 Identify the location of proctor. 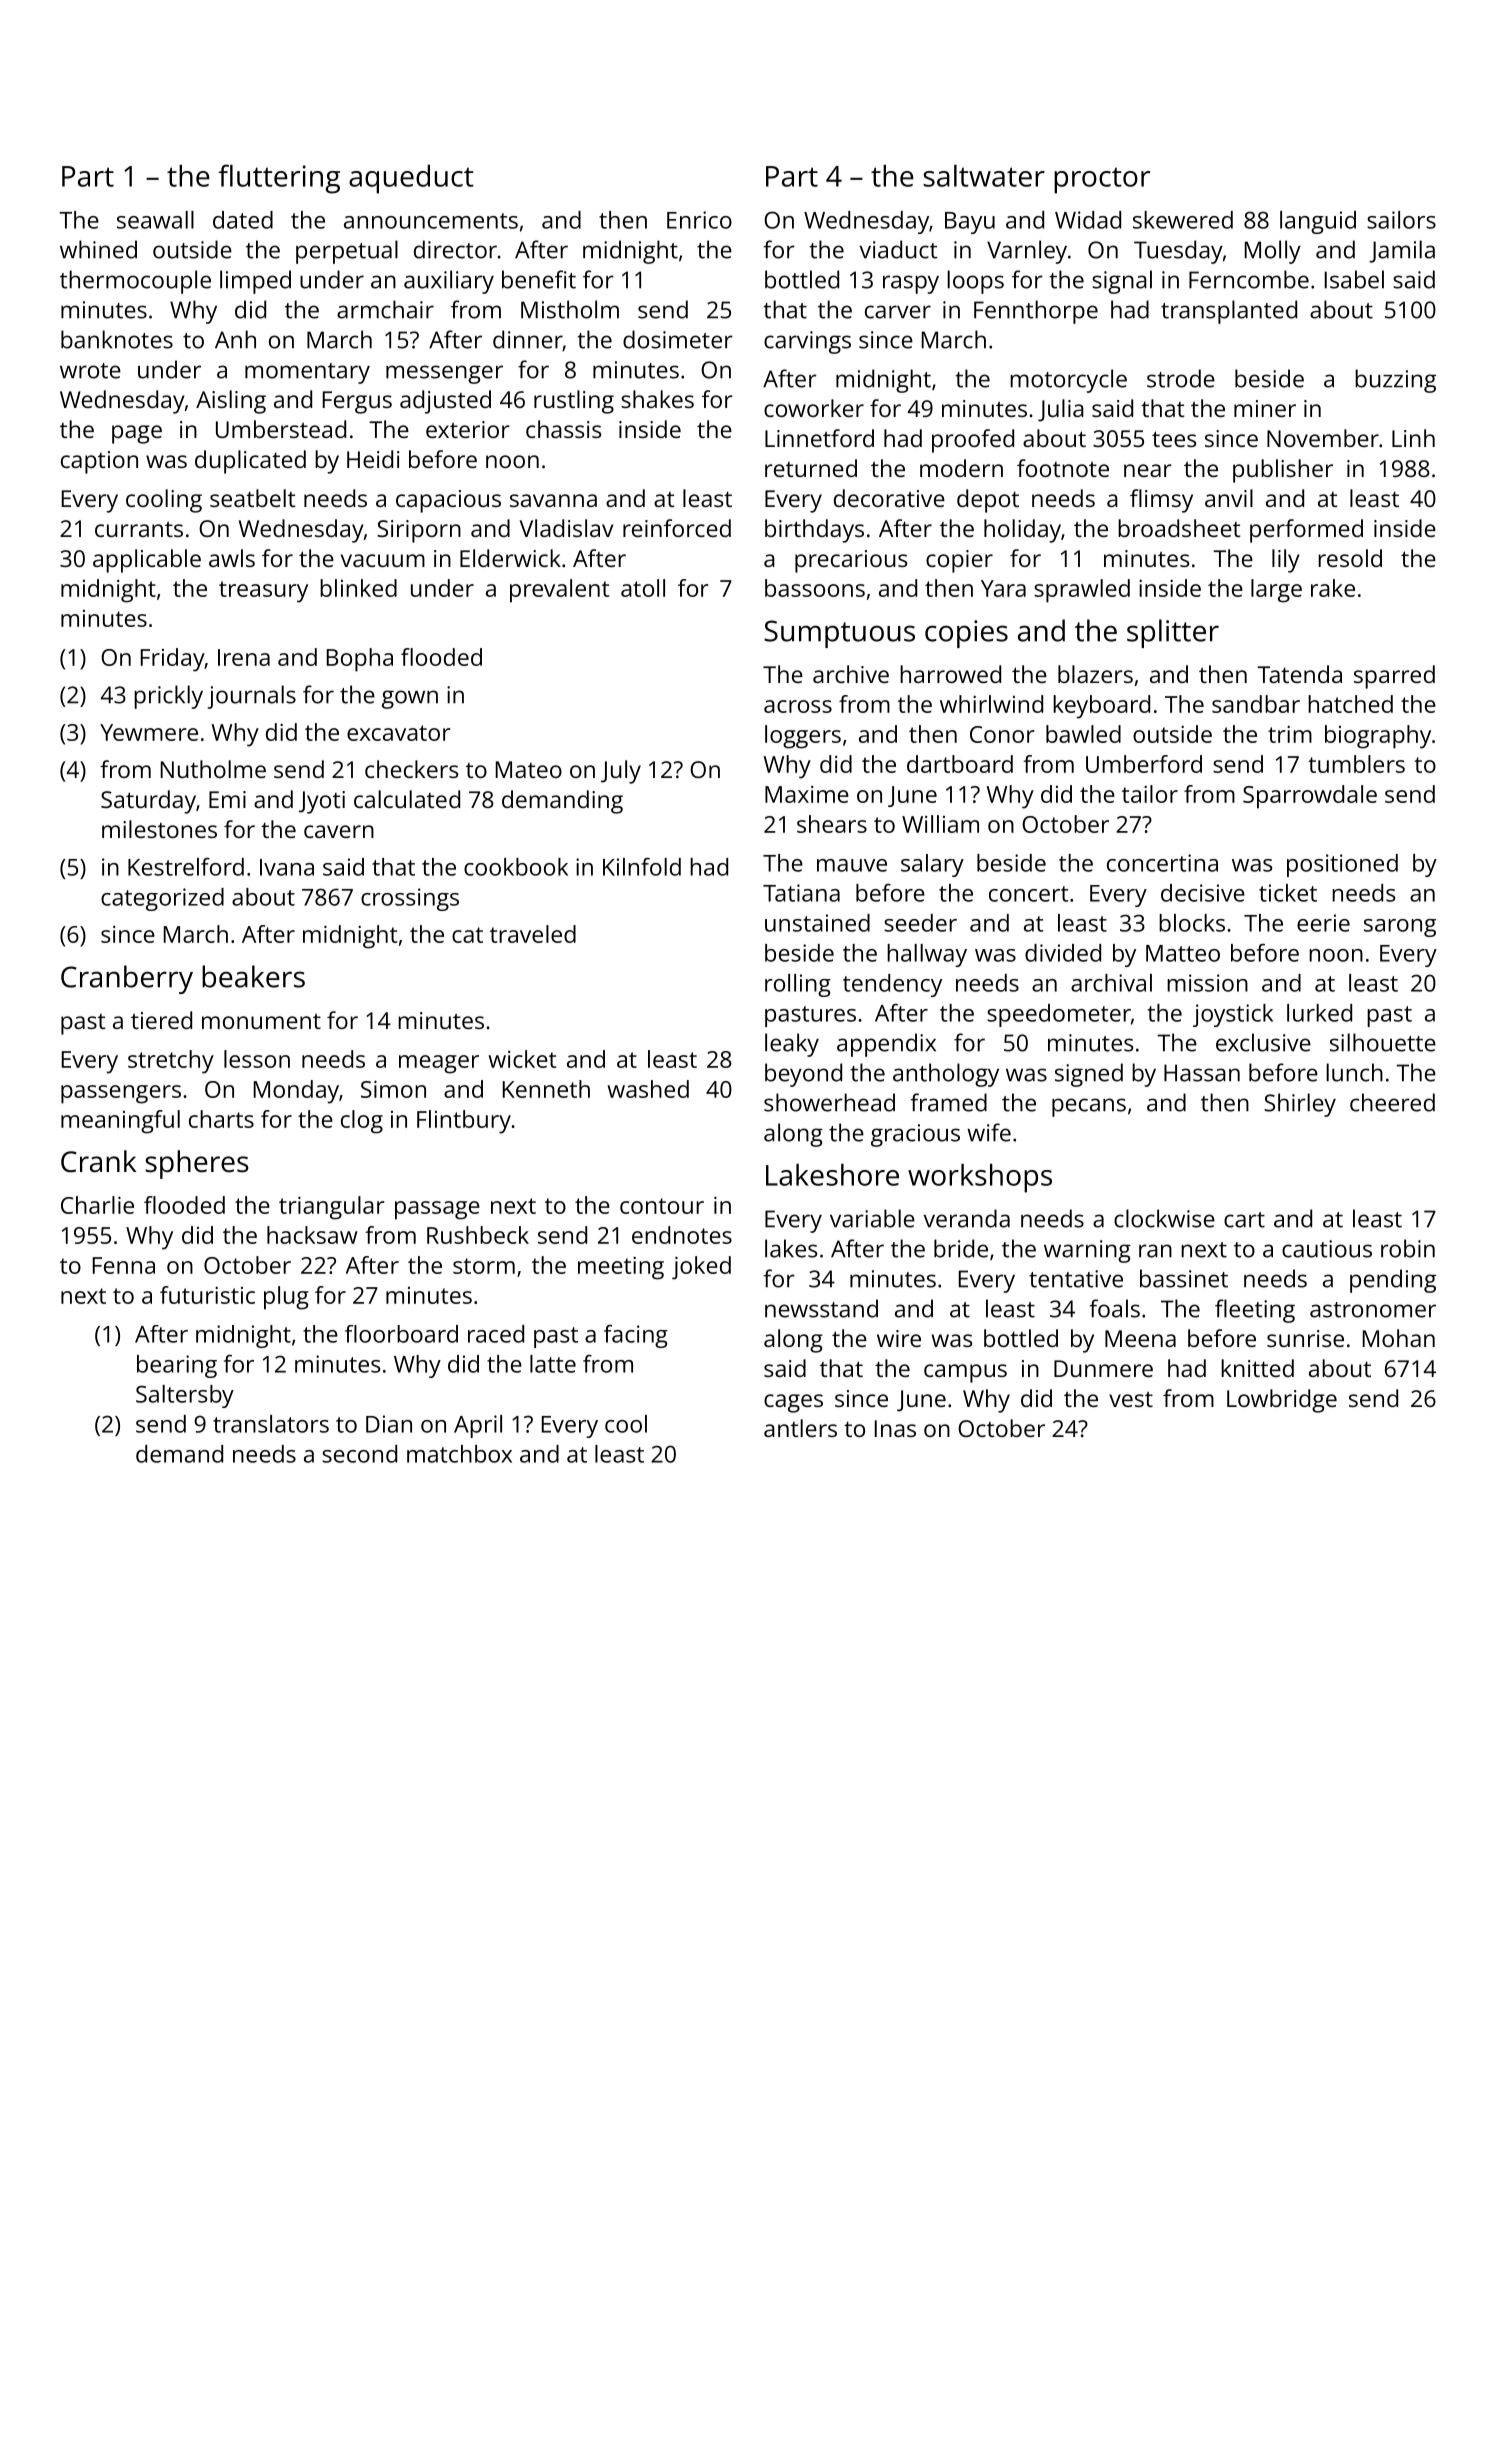
(1102, 180).
